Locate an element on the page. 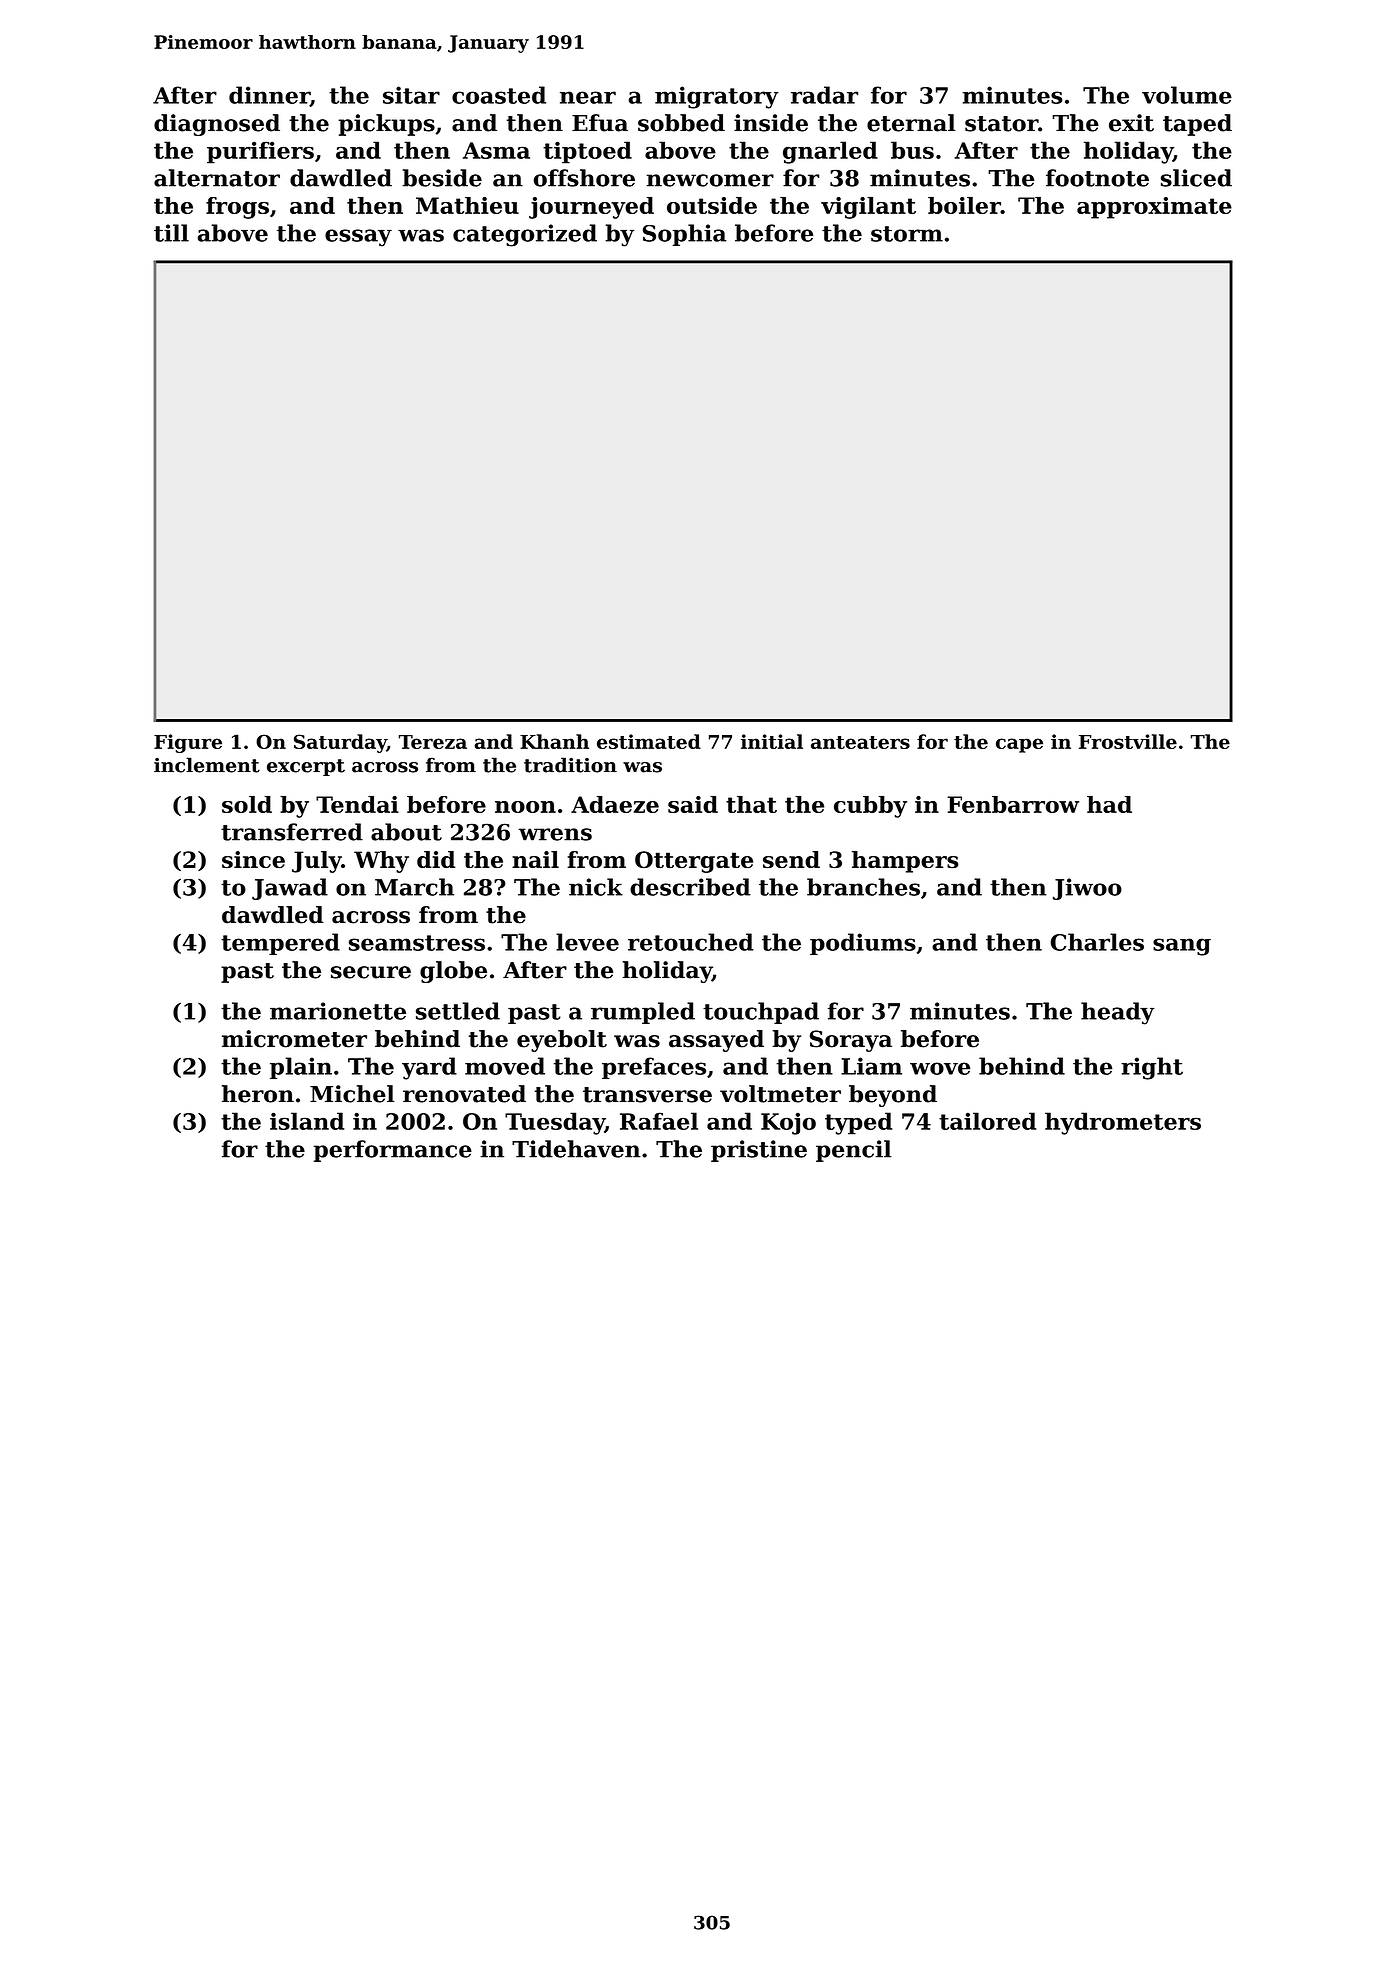  branches is located at coordinates (863, 887).
